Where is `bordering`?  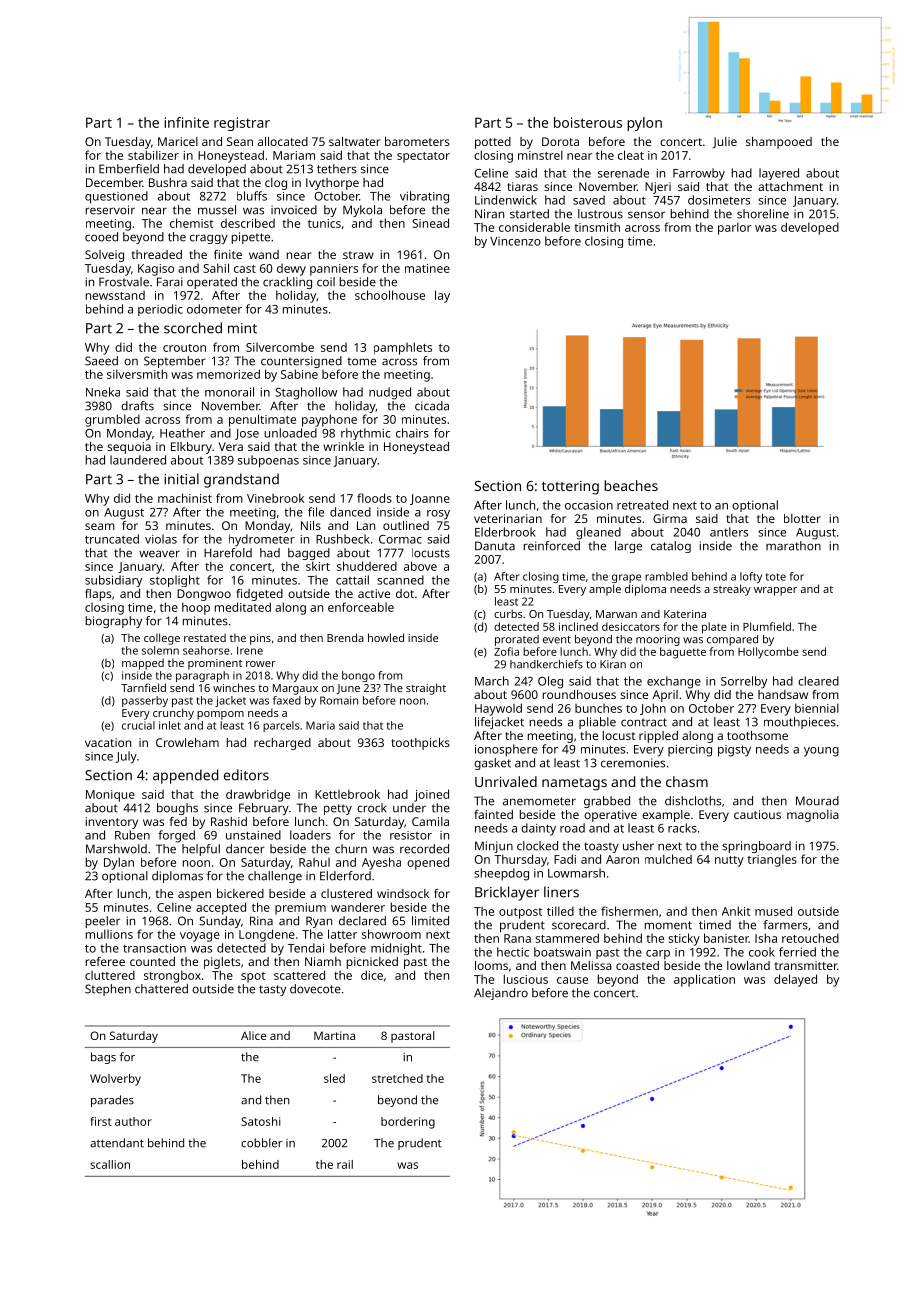 bordering is located at coordinates (408, 1123).
